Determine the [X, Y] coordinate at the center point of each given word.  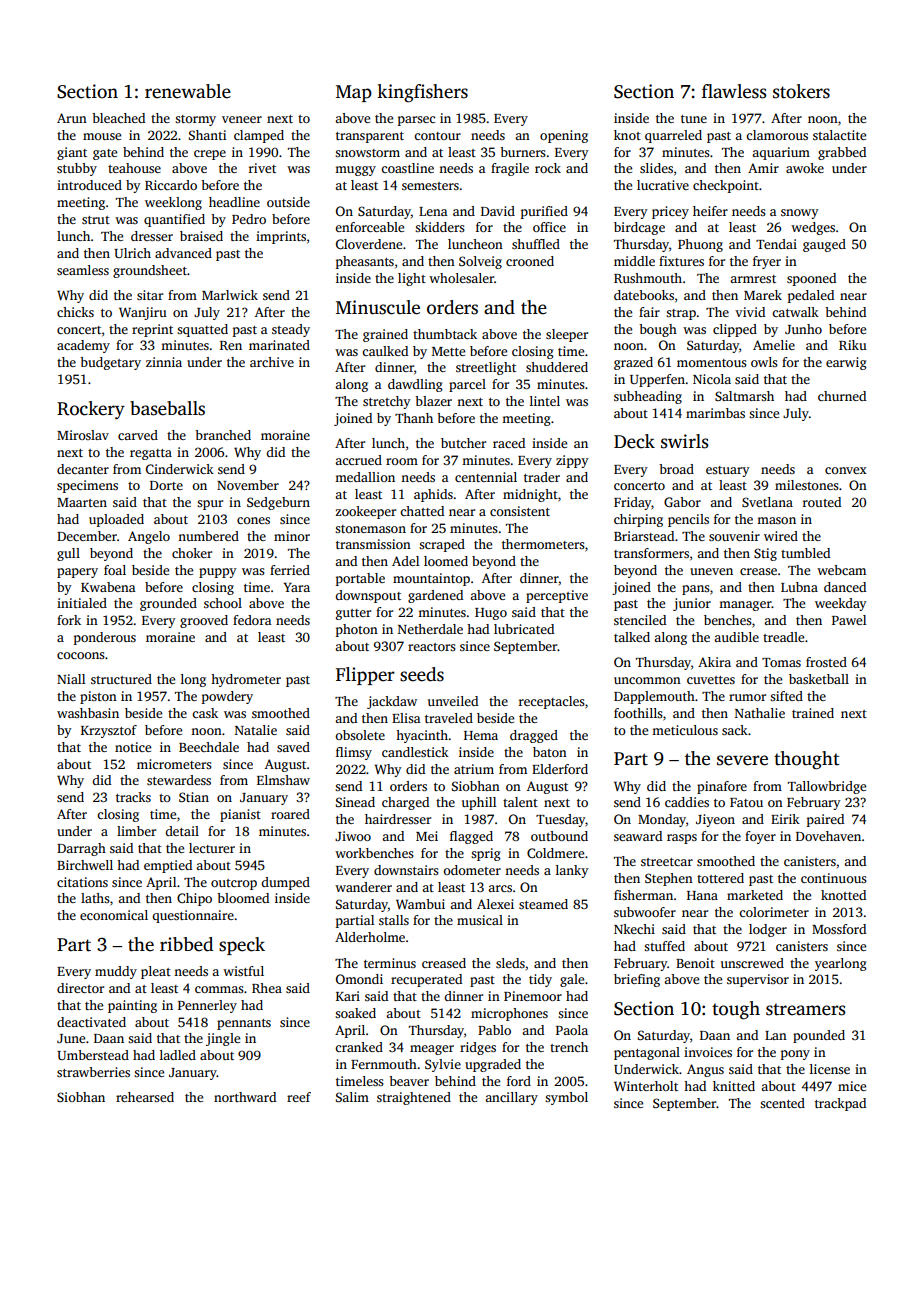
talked [632, 637]
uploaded [116, 520]
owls [764, 362]
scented [782, 1103]
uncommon [647, 680]
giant [72, 153]
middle [634, 261]
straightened [414, 1098]
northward [245, 1097]
